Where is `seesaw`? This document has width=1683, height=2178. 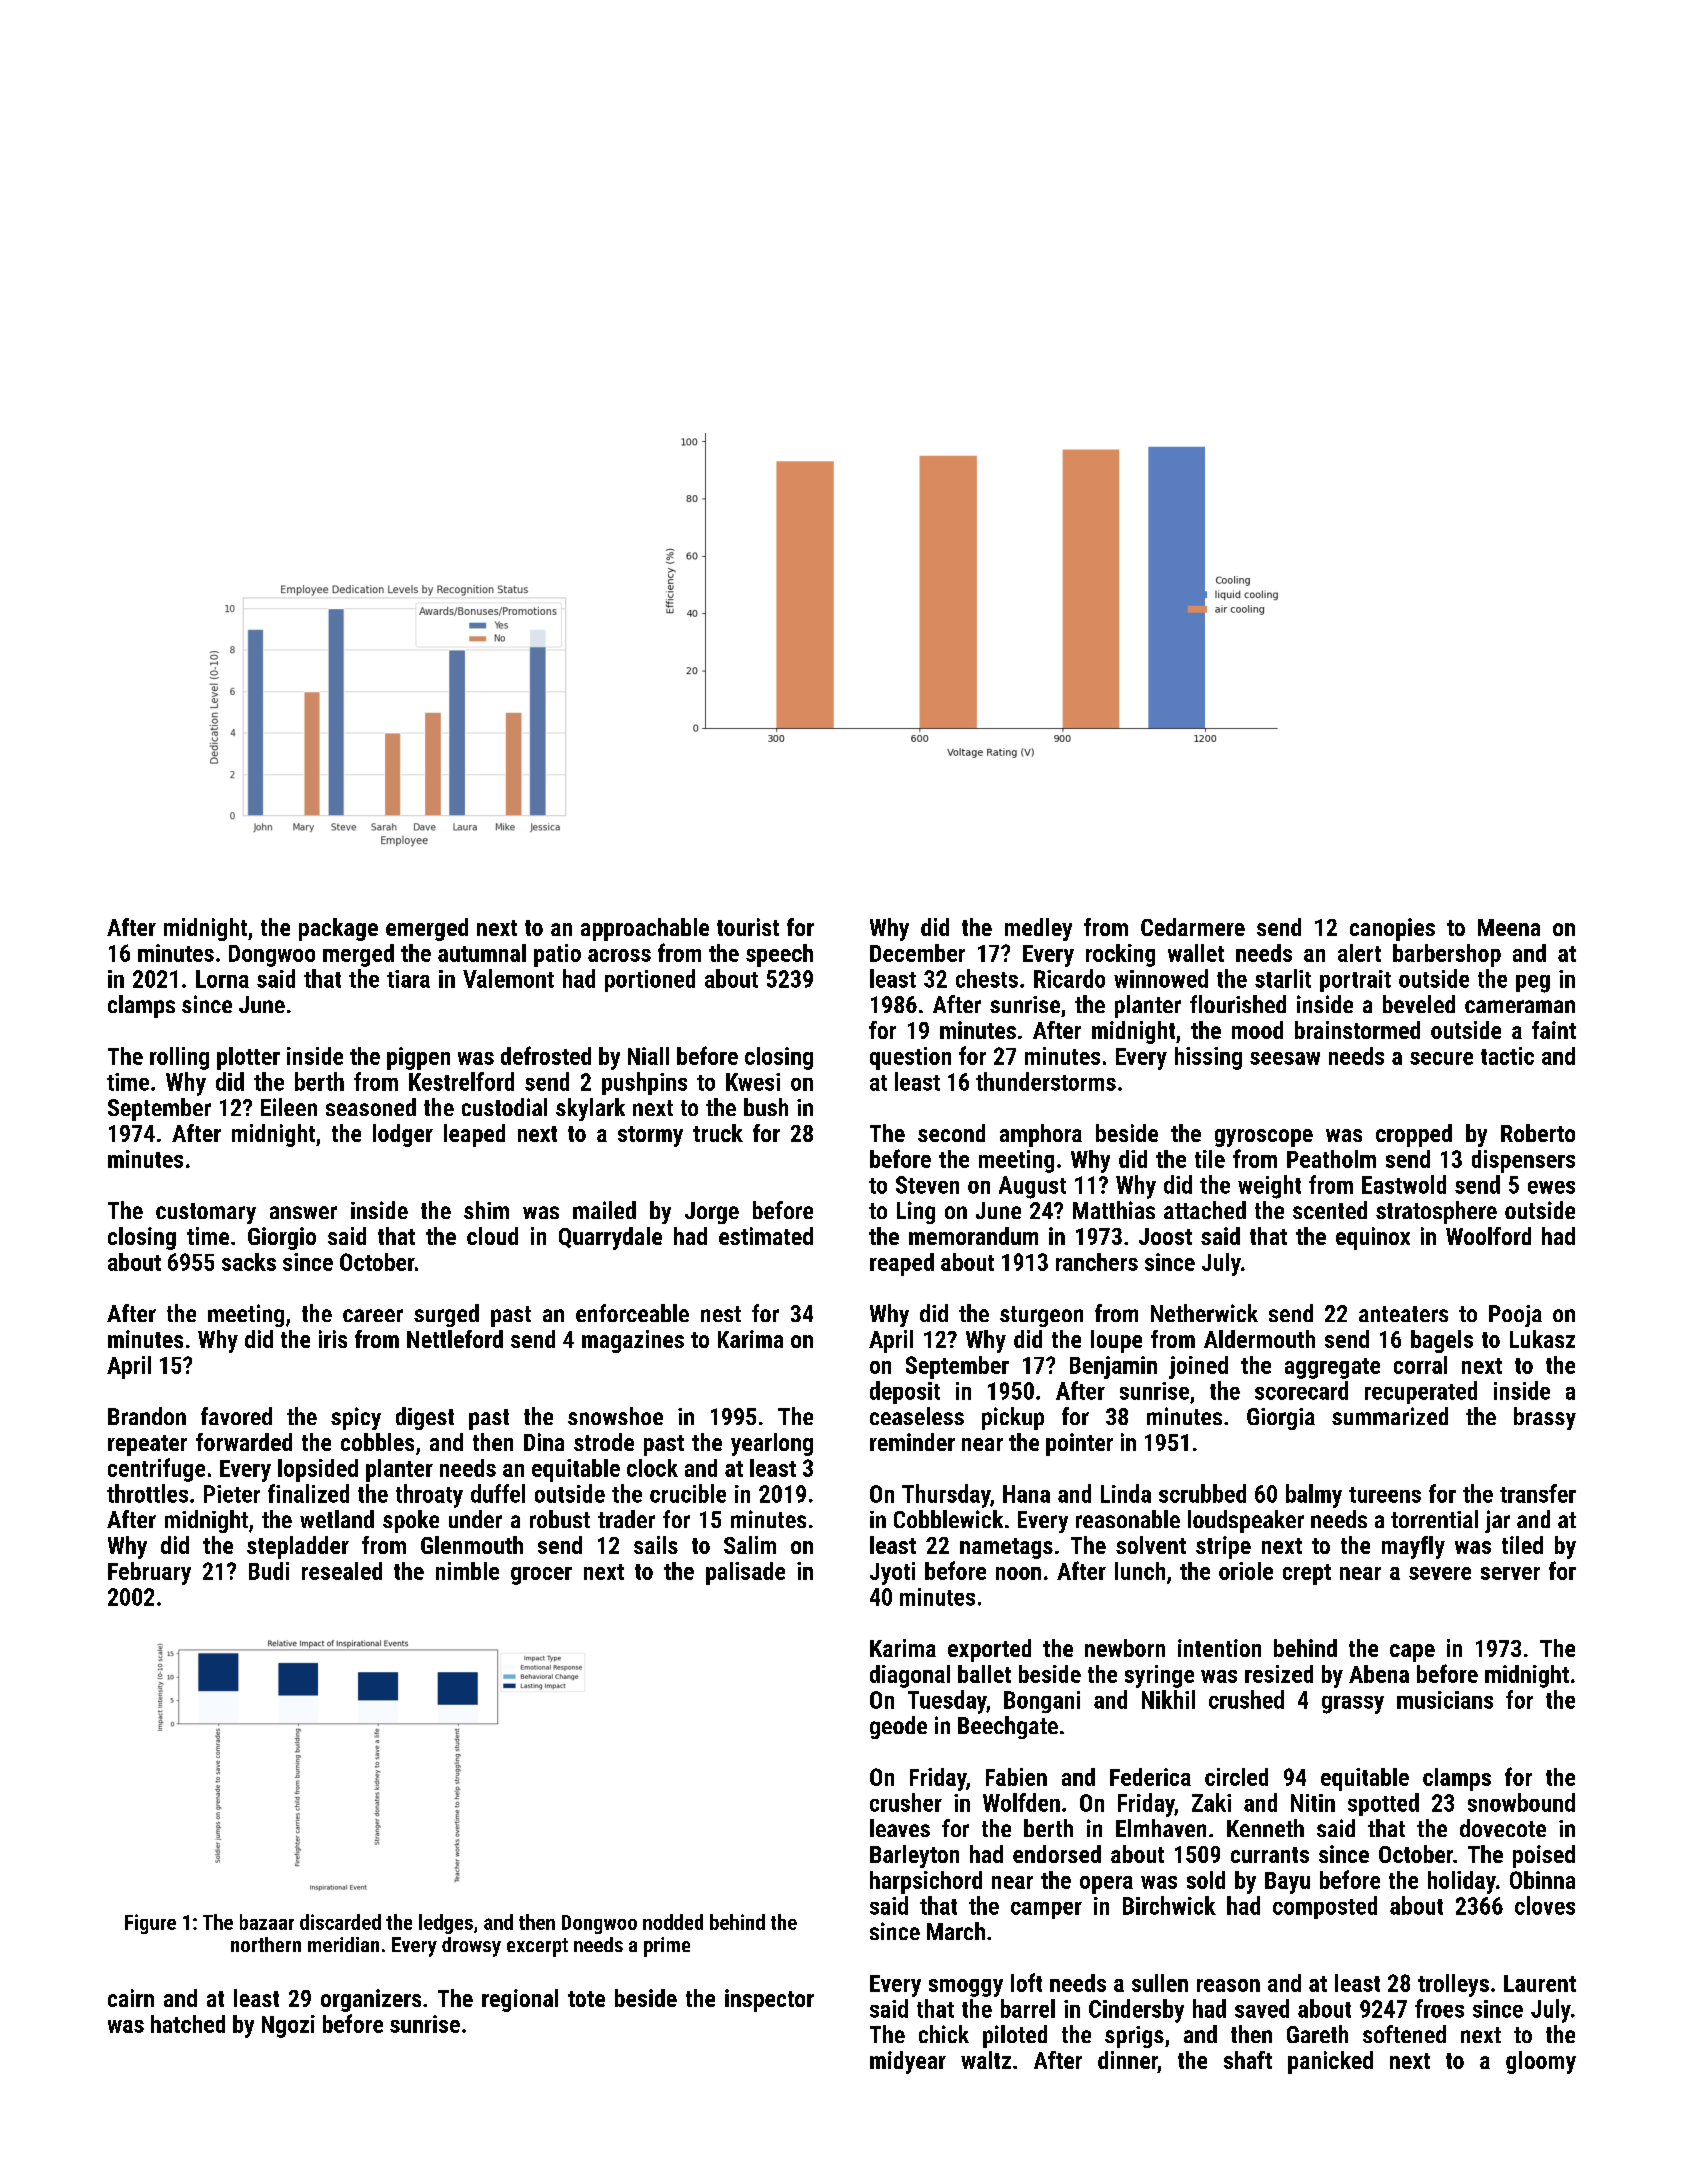 seesaw is located at coordinates (1285, 1058).
